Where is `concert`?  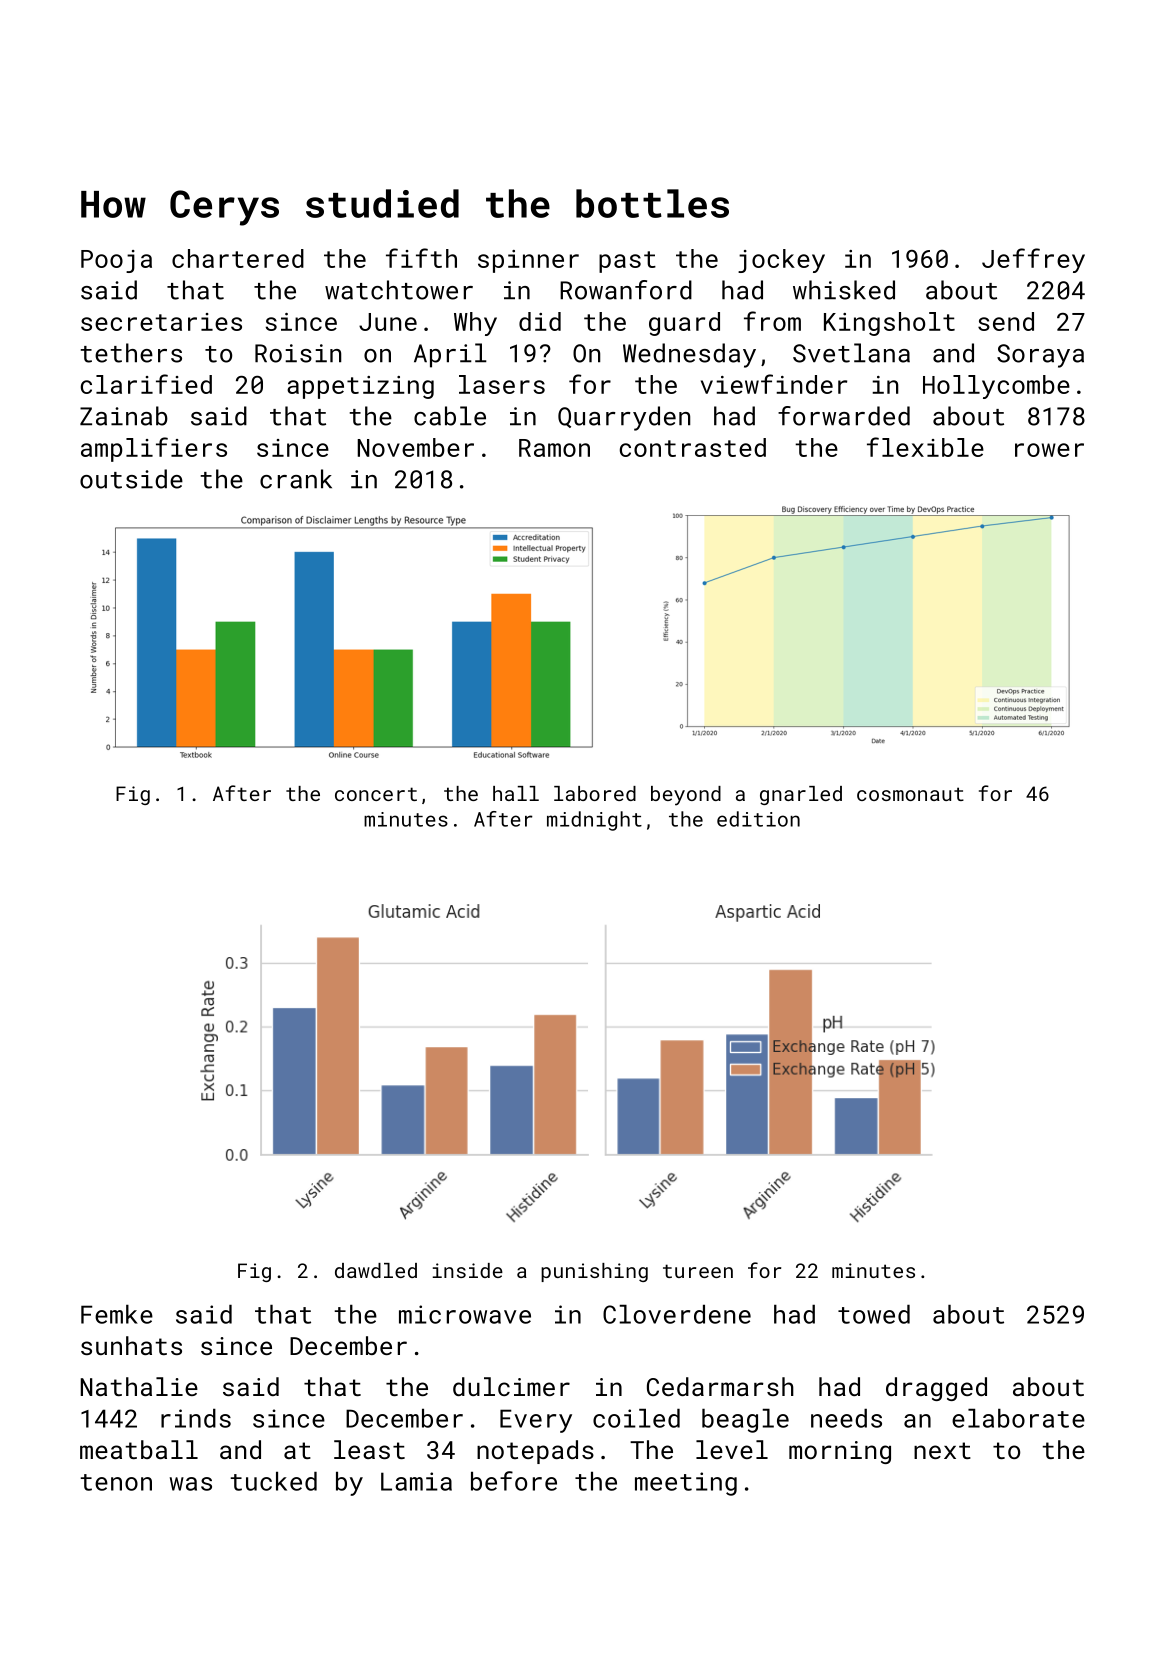
concert is located at coordinates (376, 794).
